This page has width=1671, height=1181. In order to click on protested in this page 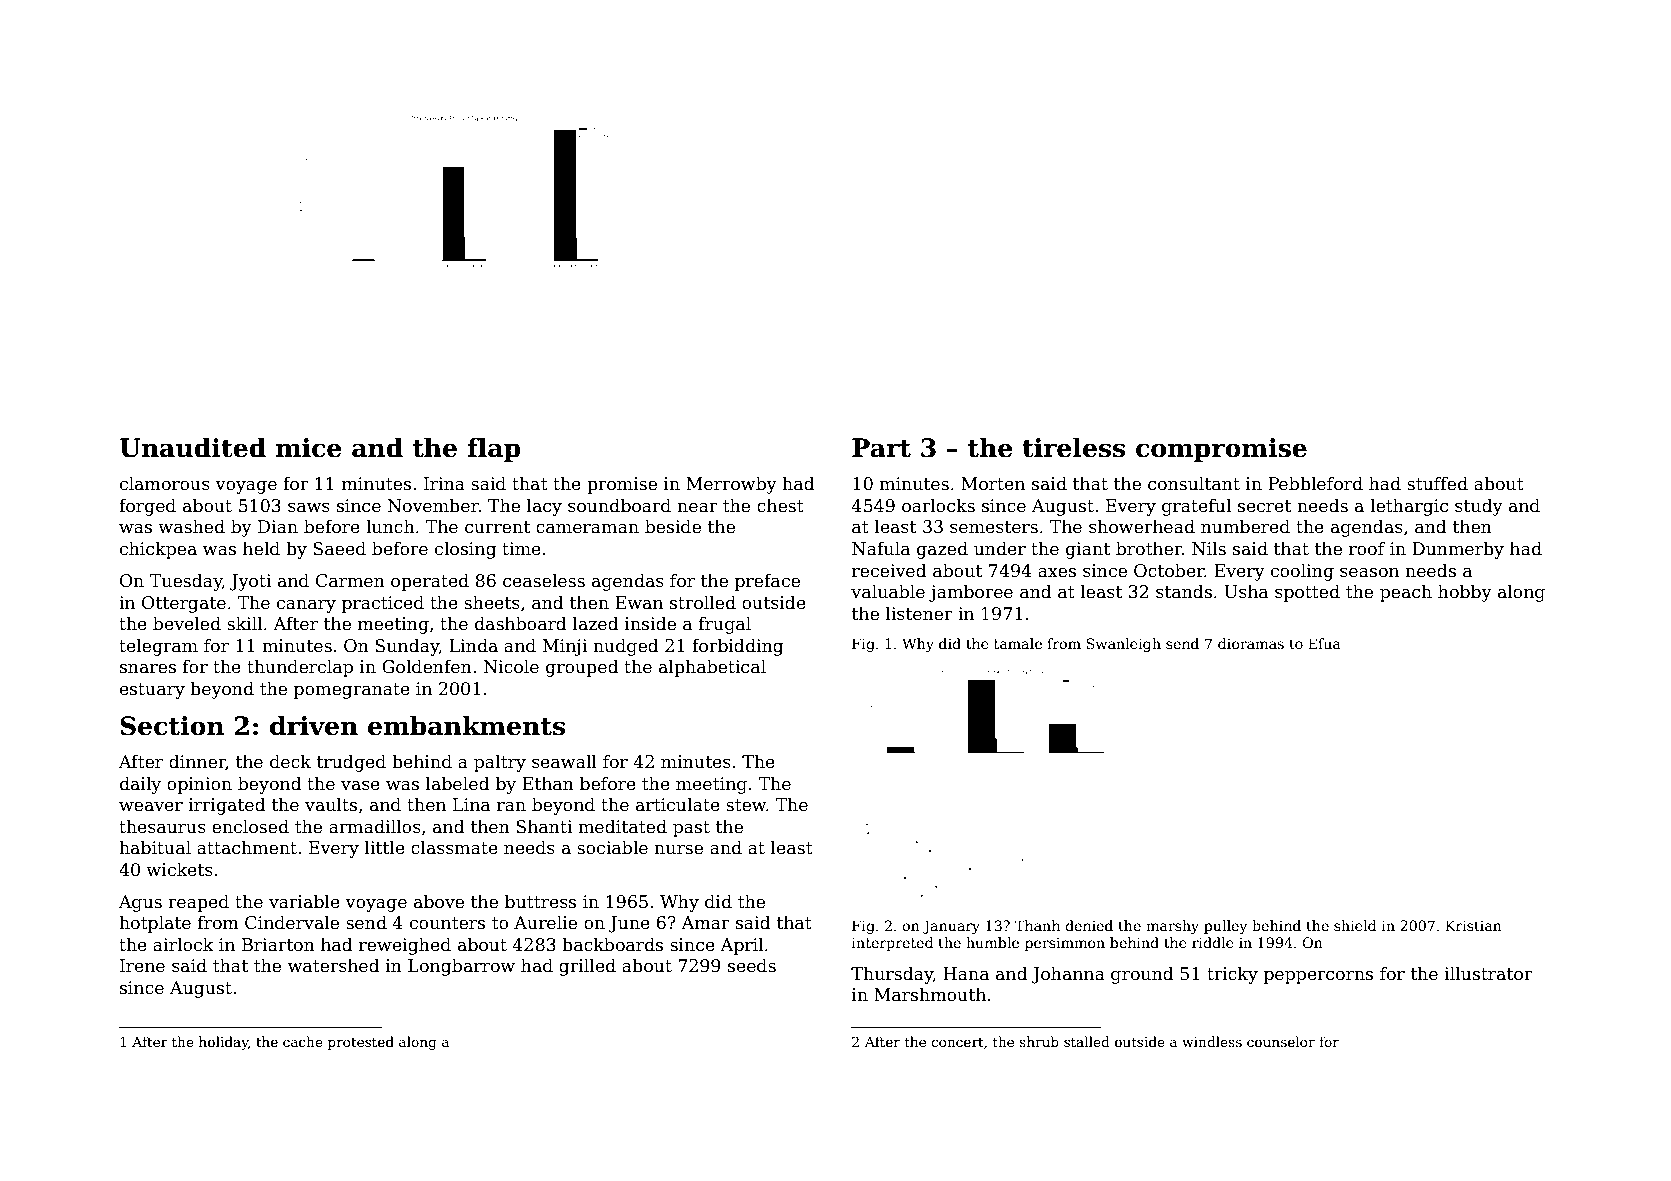, I will do `click(361, 1043)`.
